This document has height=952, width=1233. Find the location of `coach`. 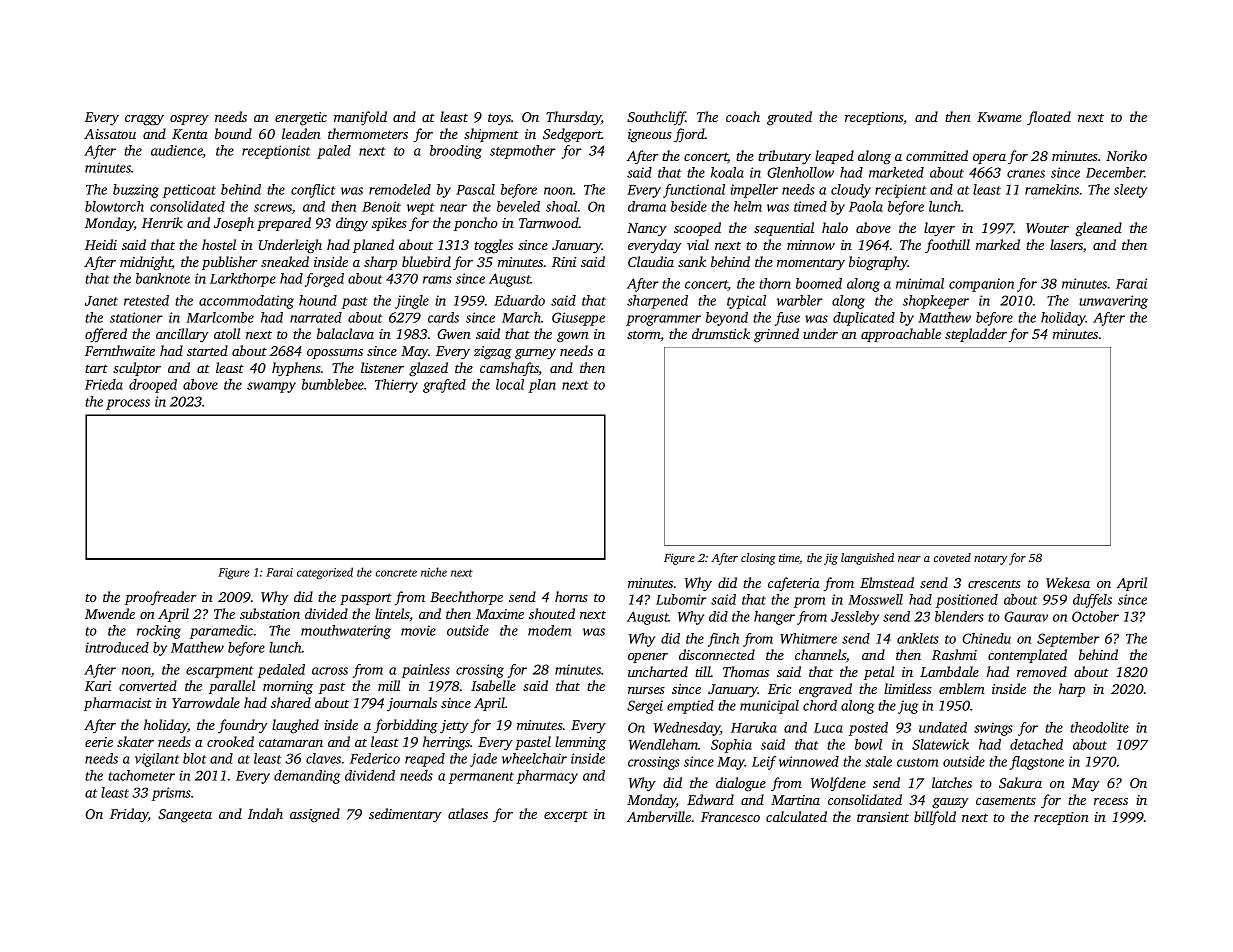

coach is located at coordinates (743, 116).
